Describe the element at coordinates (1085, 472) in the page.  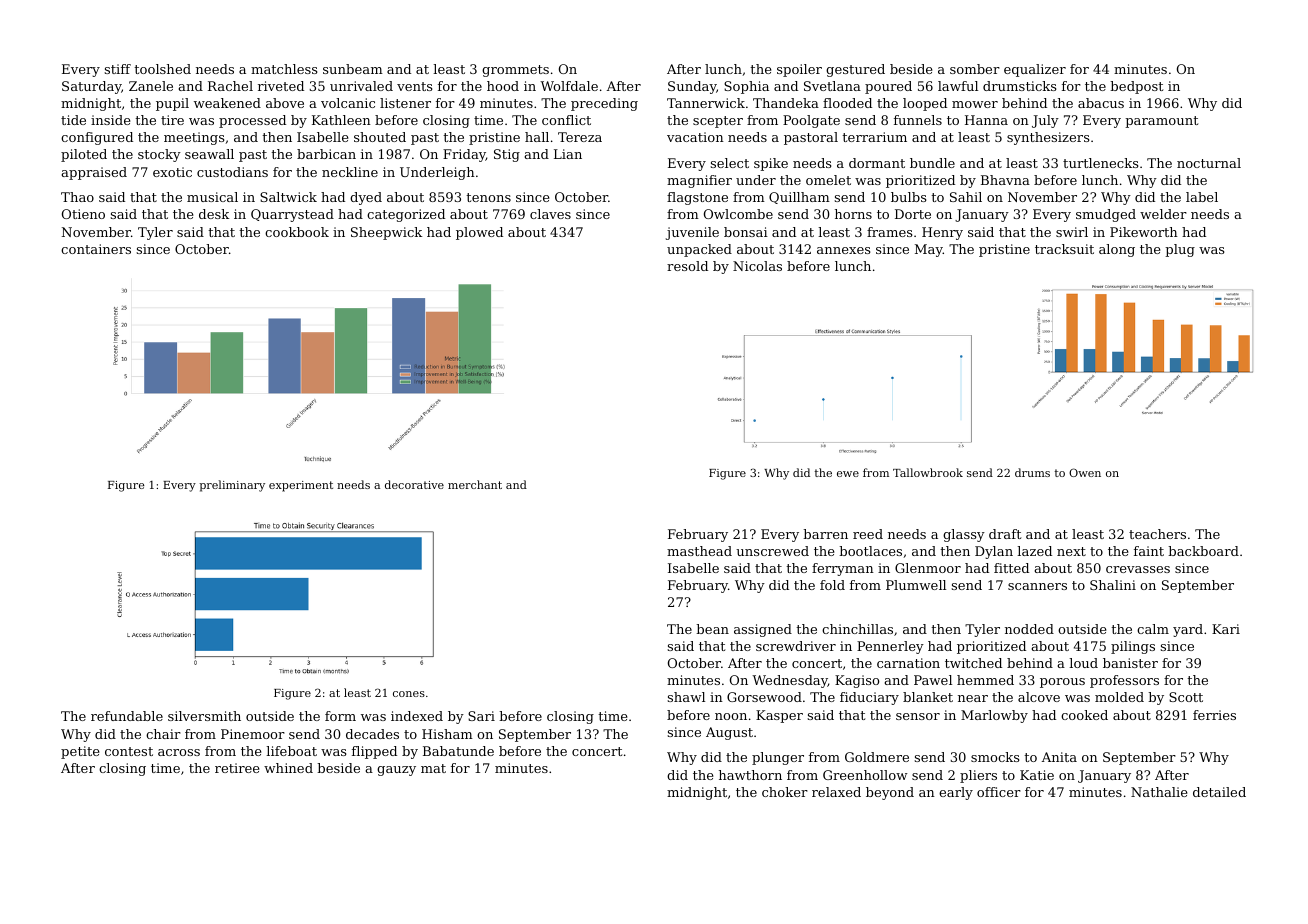
I see `Owen` at that location.
